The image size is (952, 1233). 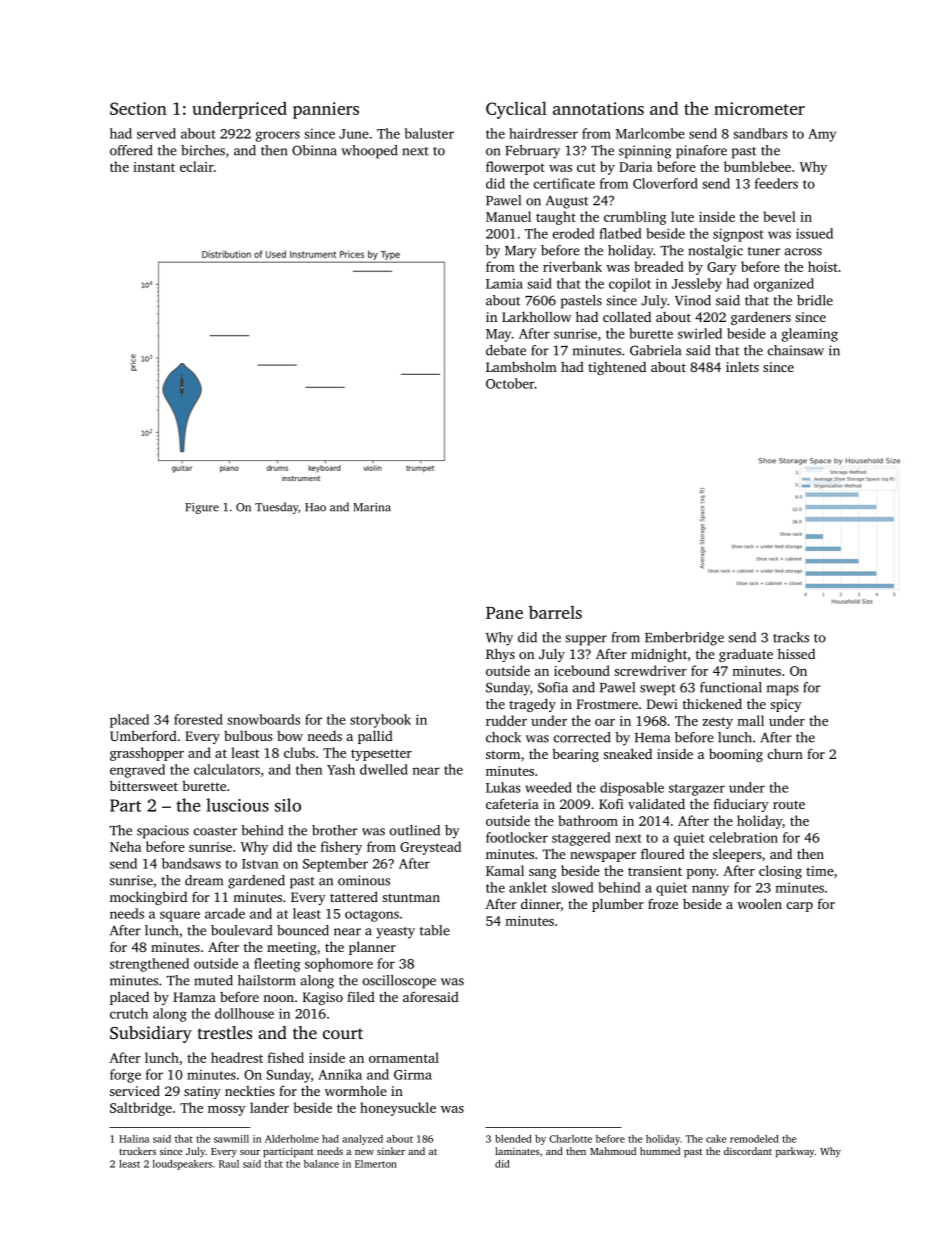 I want to click on Pane, so click(x=504, y=613).
